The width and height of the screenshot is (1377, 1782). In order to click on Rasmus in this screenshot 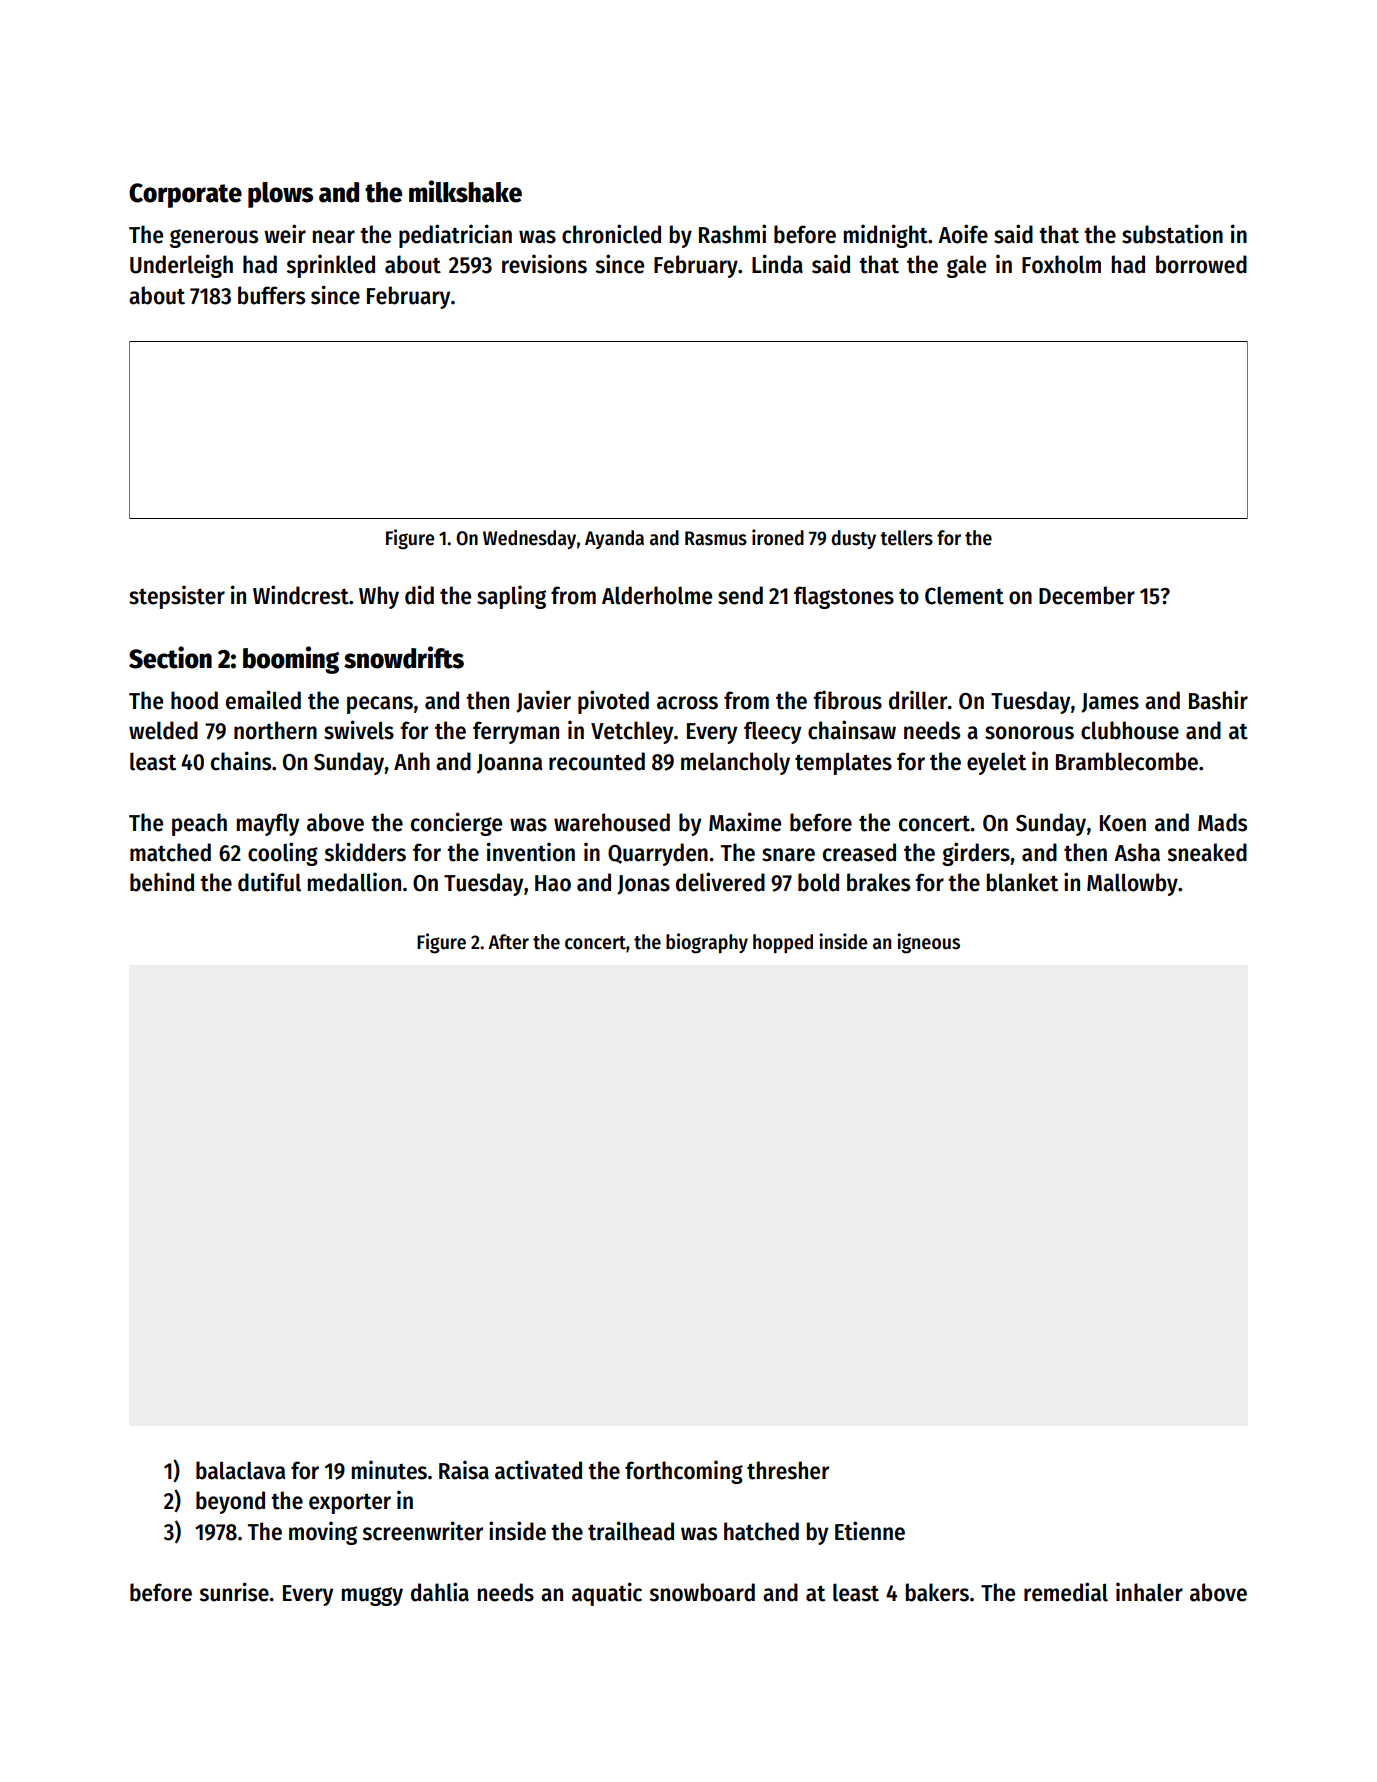, I will do `click(716, 538)`.
